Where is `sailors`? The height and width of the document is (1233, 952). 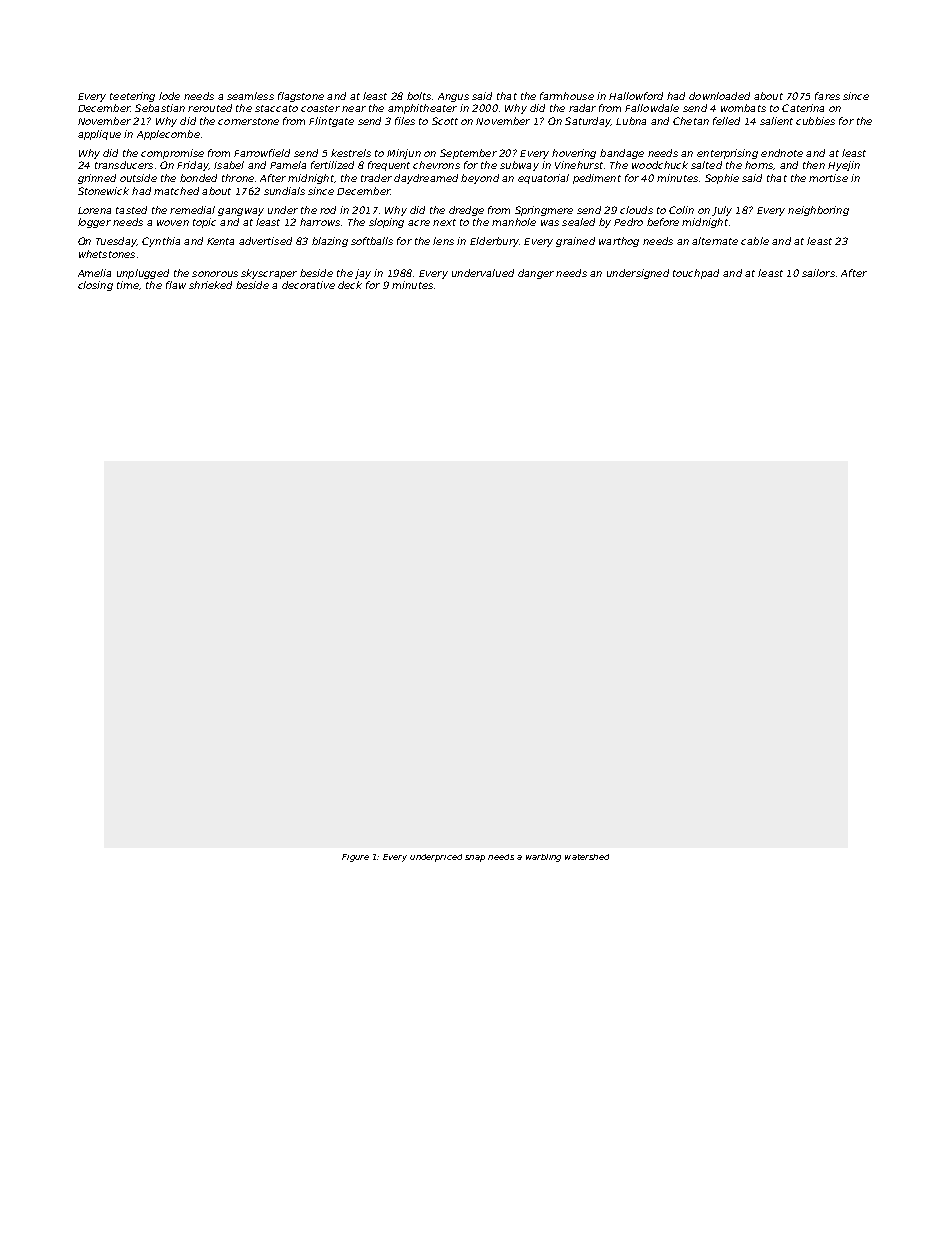
sailors is located at coordinates (818, 273).
